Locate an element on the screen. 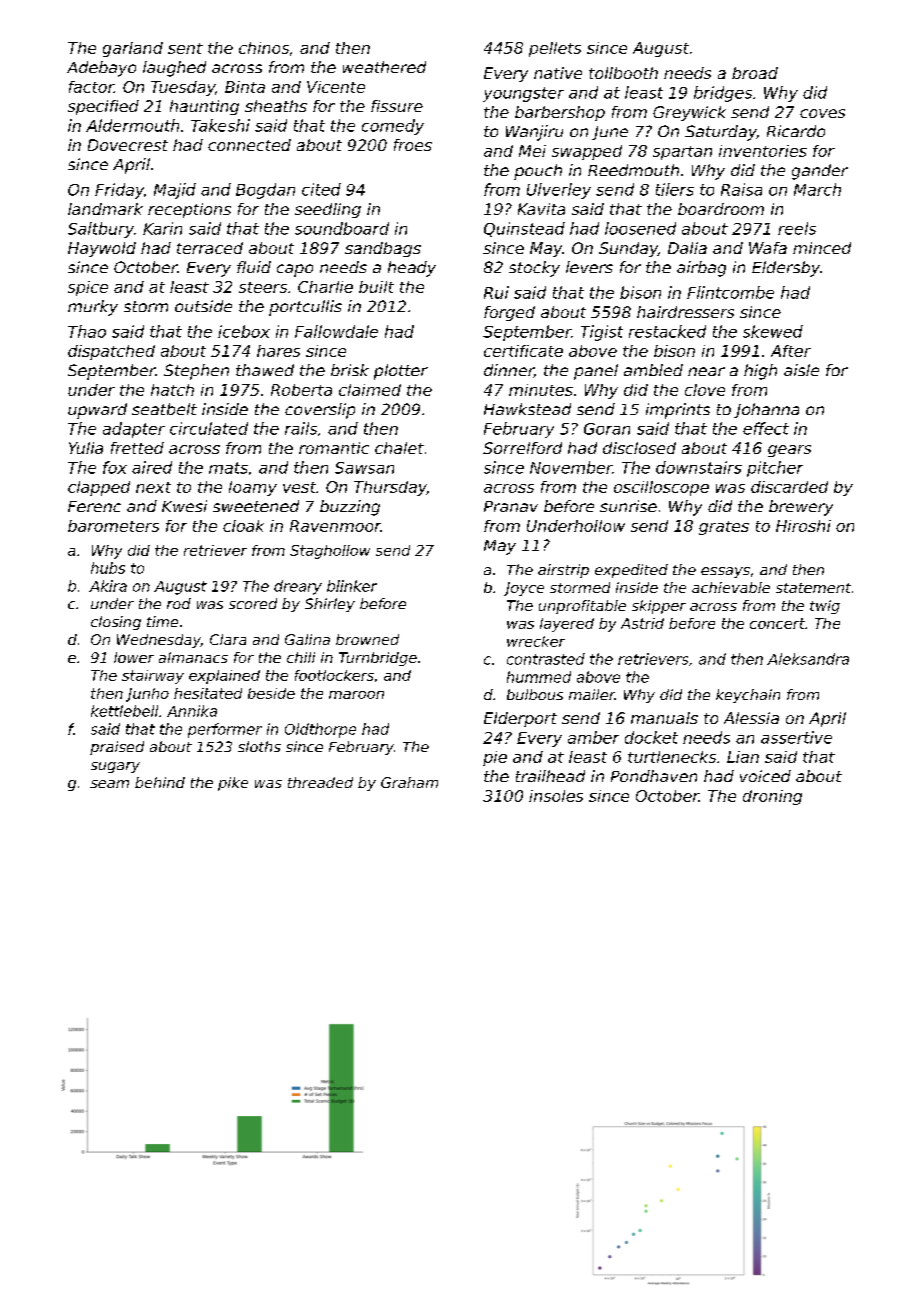  Hiroshi is located at coordinates (803, 526).
